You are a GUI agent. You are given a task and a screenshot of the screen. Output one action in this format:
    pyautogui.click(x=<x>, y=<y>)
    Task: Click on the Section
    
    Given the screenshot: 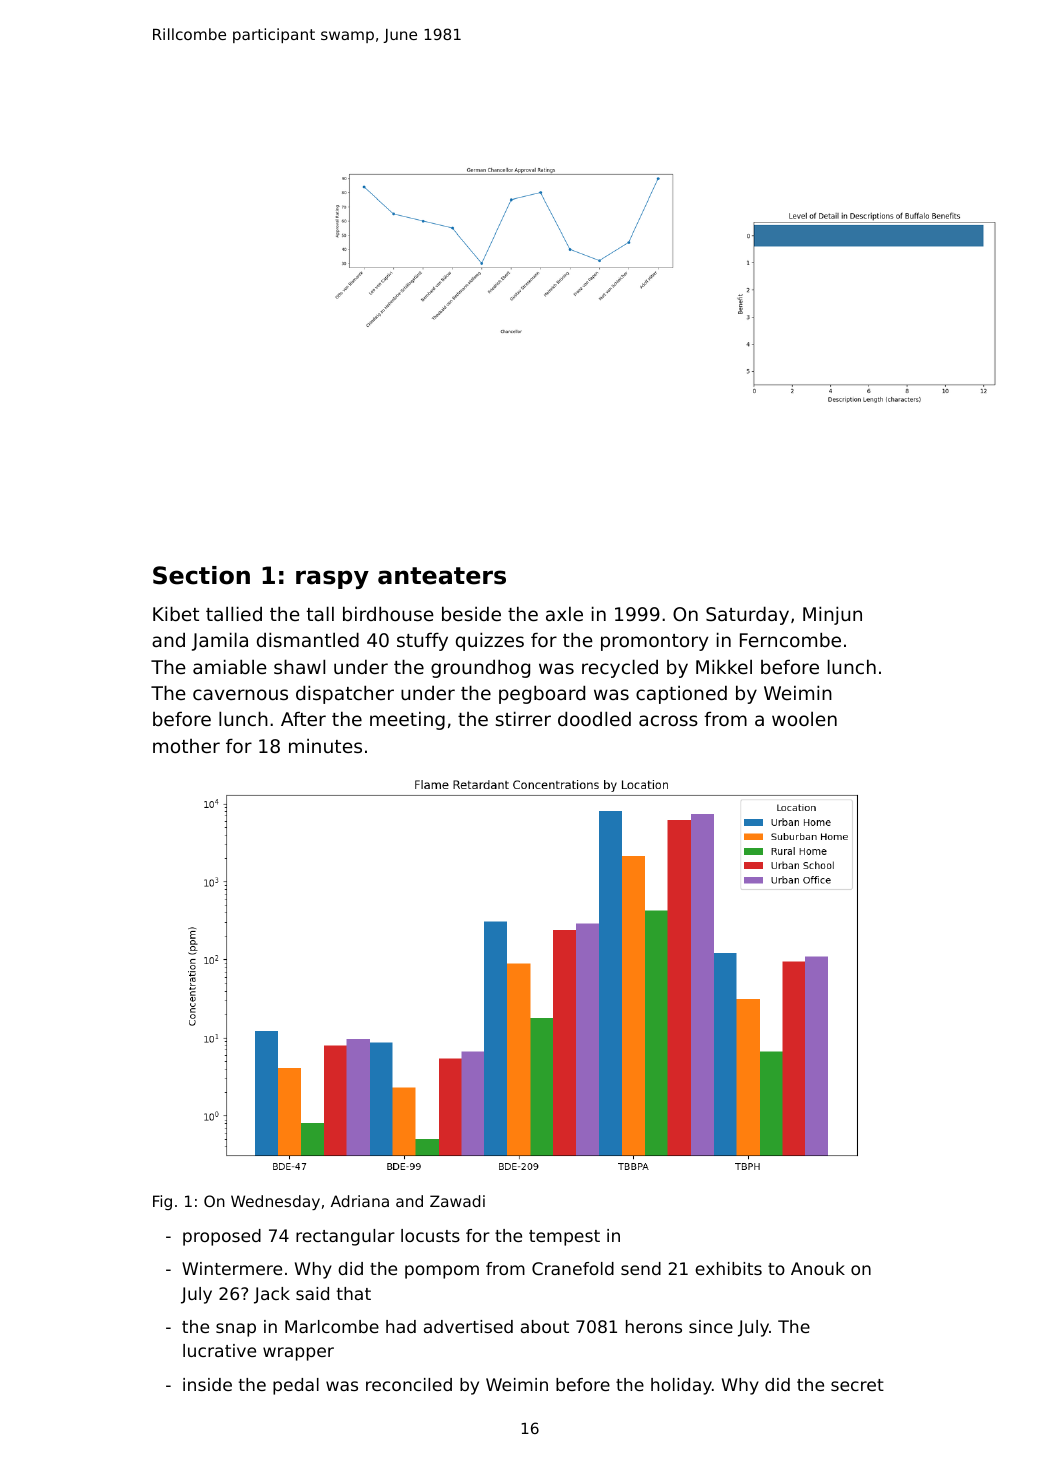 What is the action you would take?
    pyautogui.click(x=201, y=575)
